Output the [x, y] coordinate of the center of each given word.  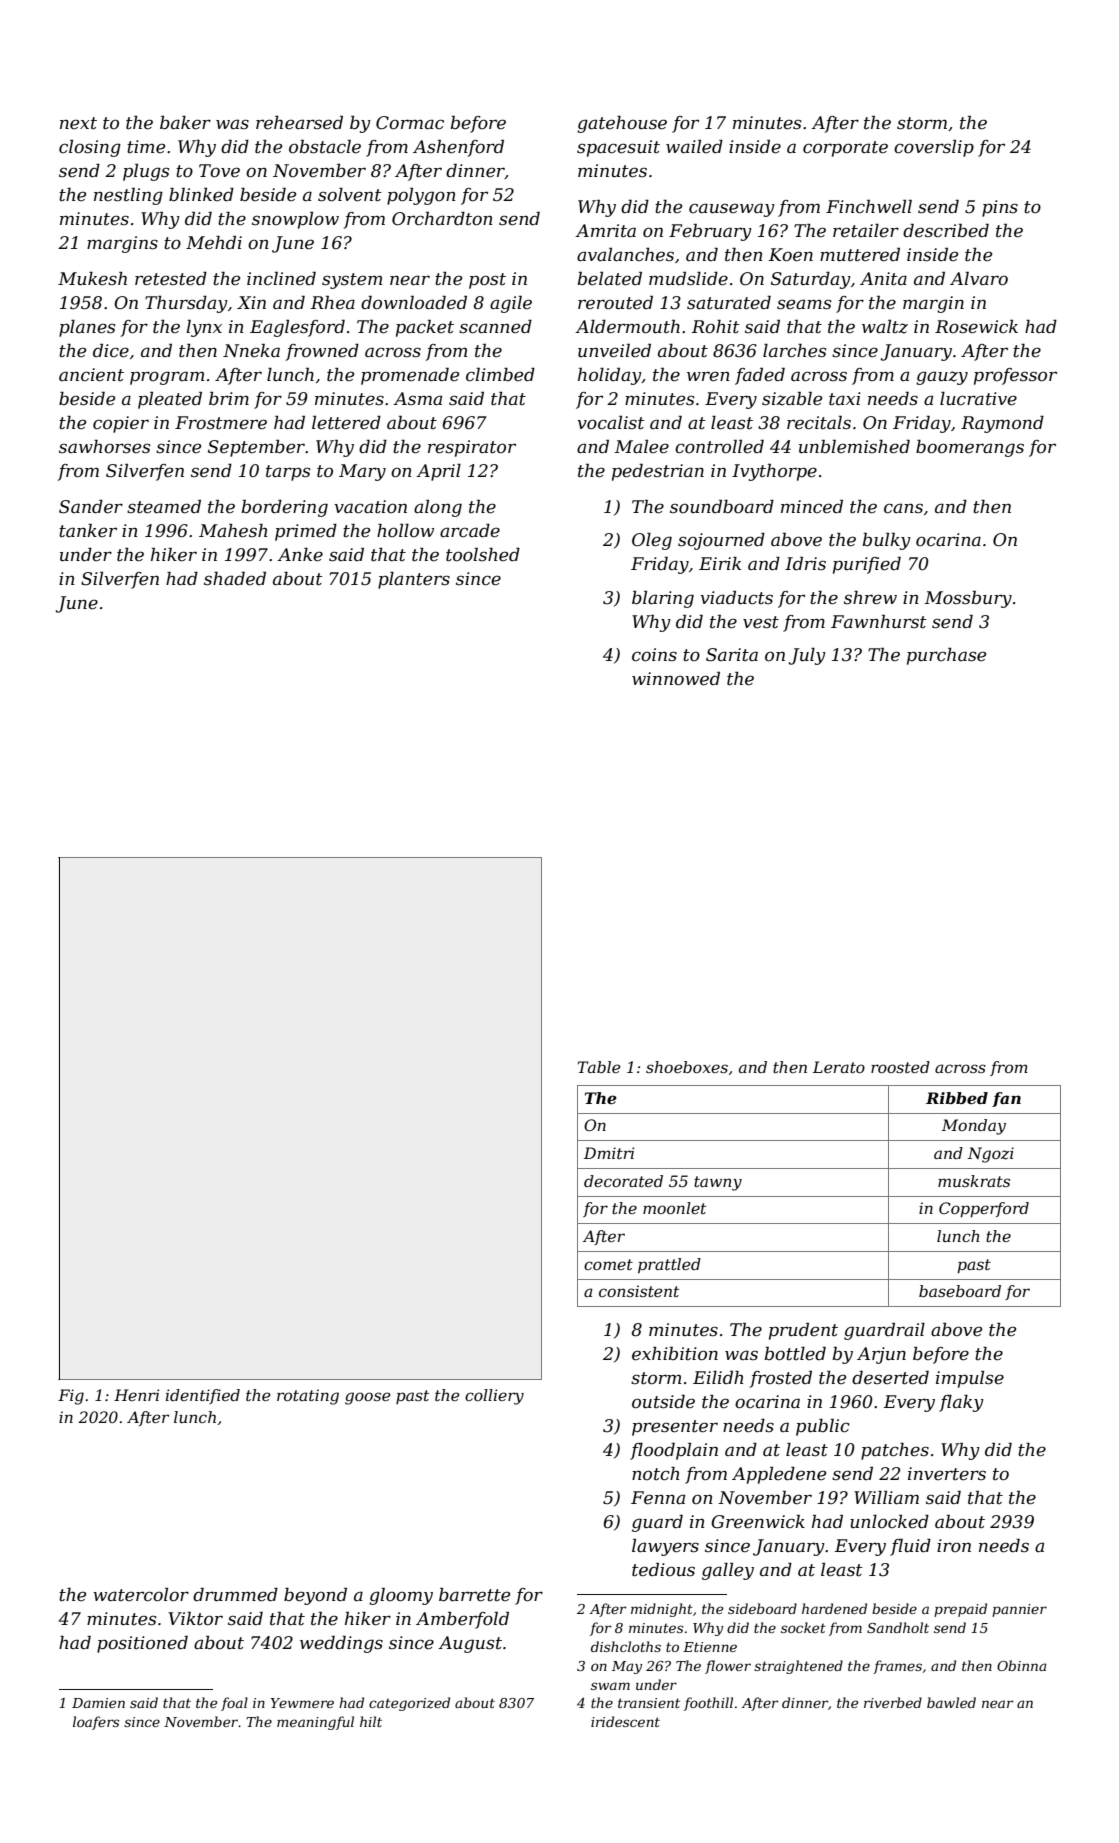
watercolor [141, 1595]
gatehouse [622, 124]
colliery [494, 1397]
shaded [235, 579]
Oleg [652, 541]
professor [1015, 376]
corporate [845, 149]
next [78, 123]
